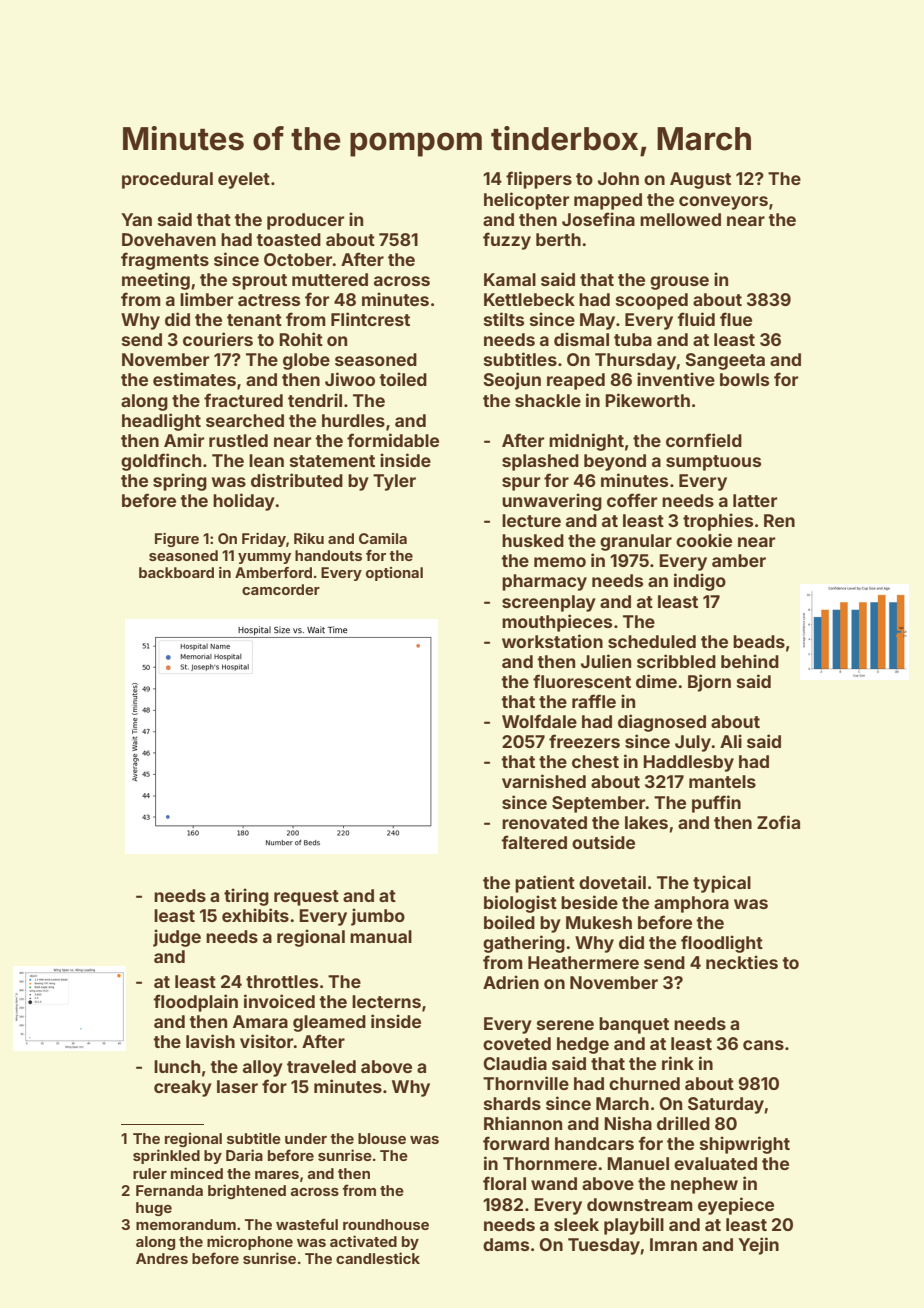  I want to click on bowls, so click(744, 379).
